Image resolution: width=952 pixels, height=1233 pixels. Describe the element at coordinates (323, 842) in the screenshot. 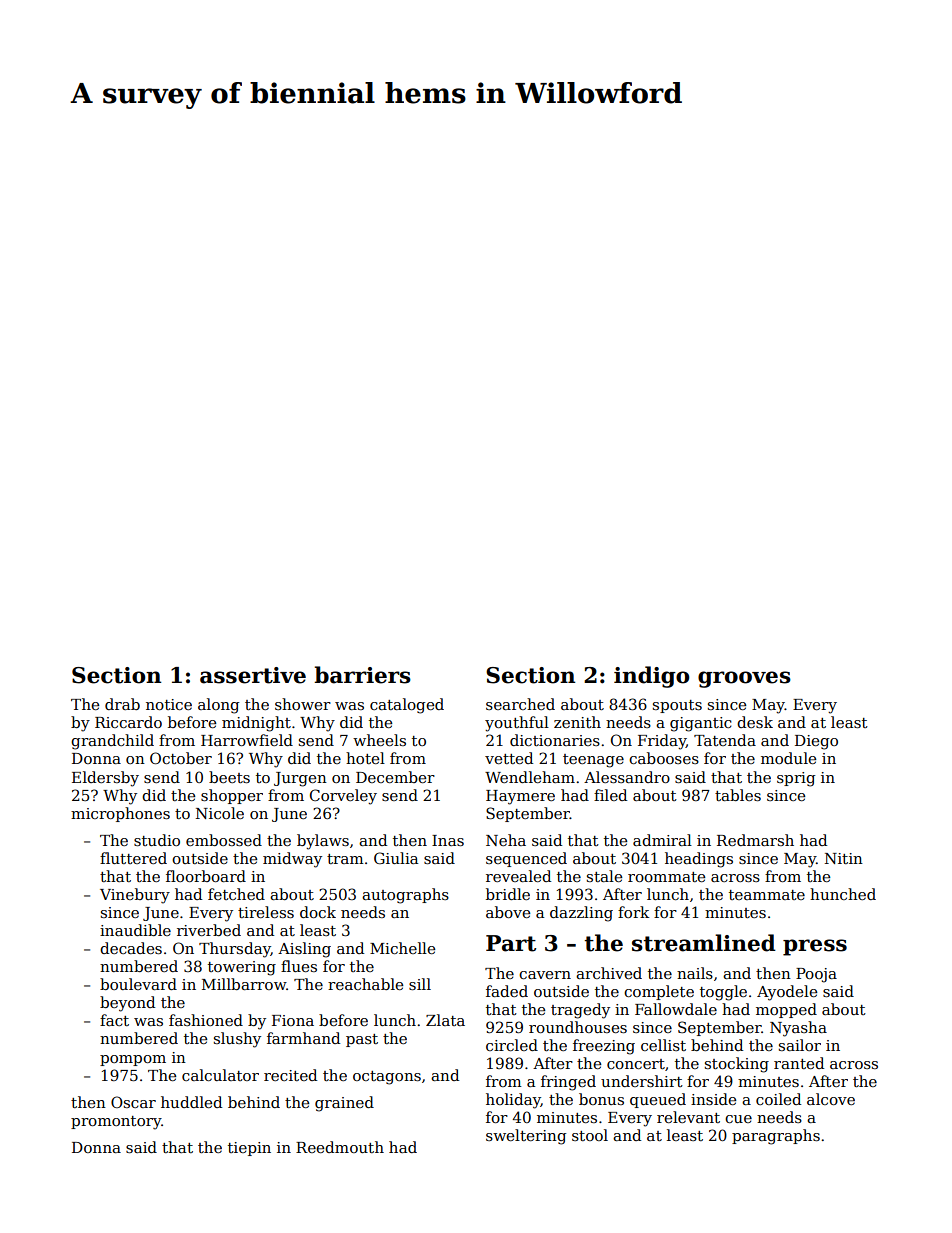

I see `bylaws` at that location.
